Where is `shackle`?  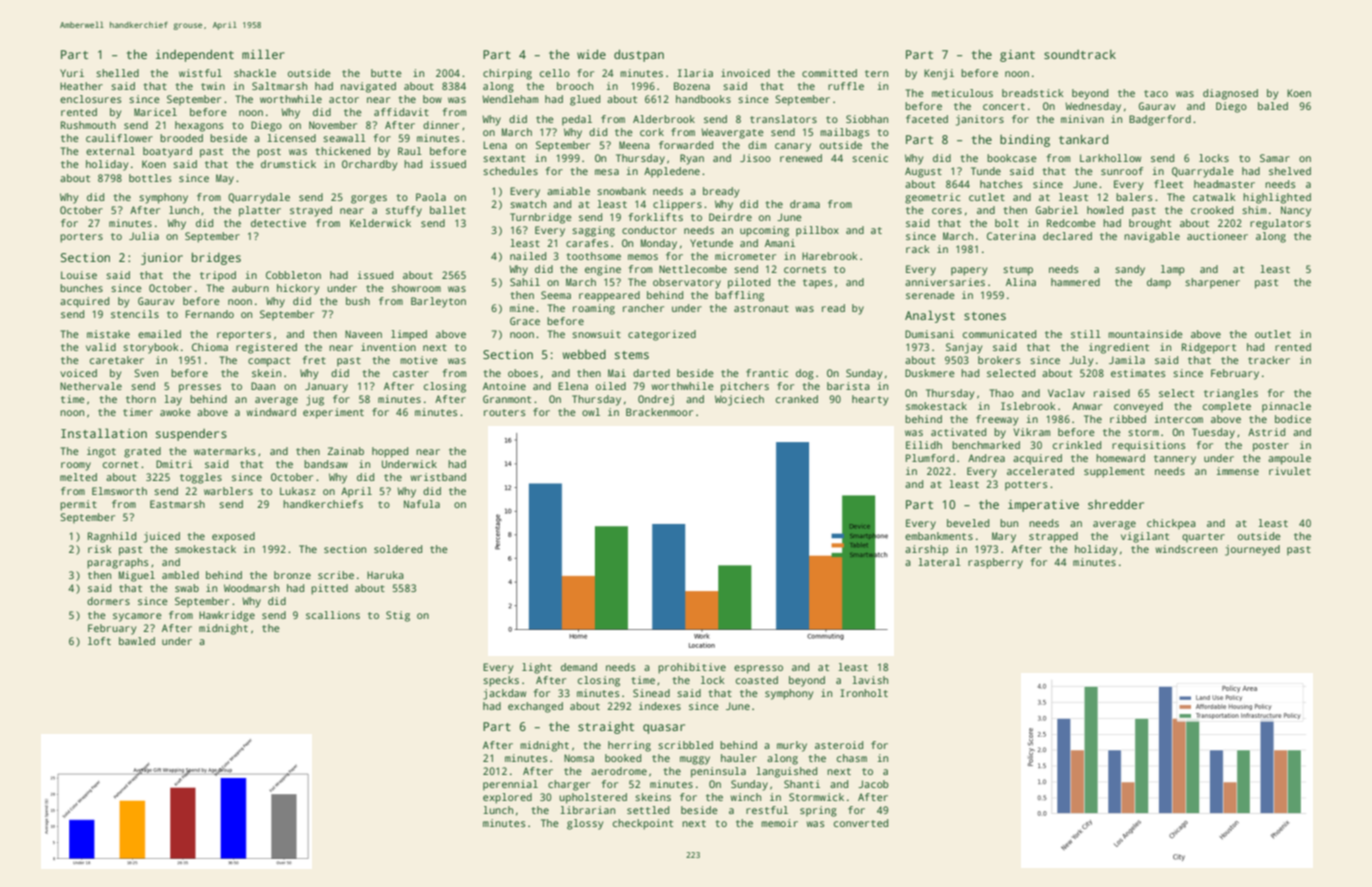 shackle is located at coordinates (255, 73).
